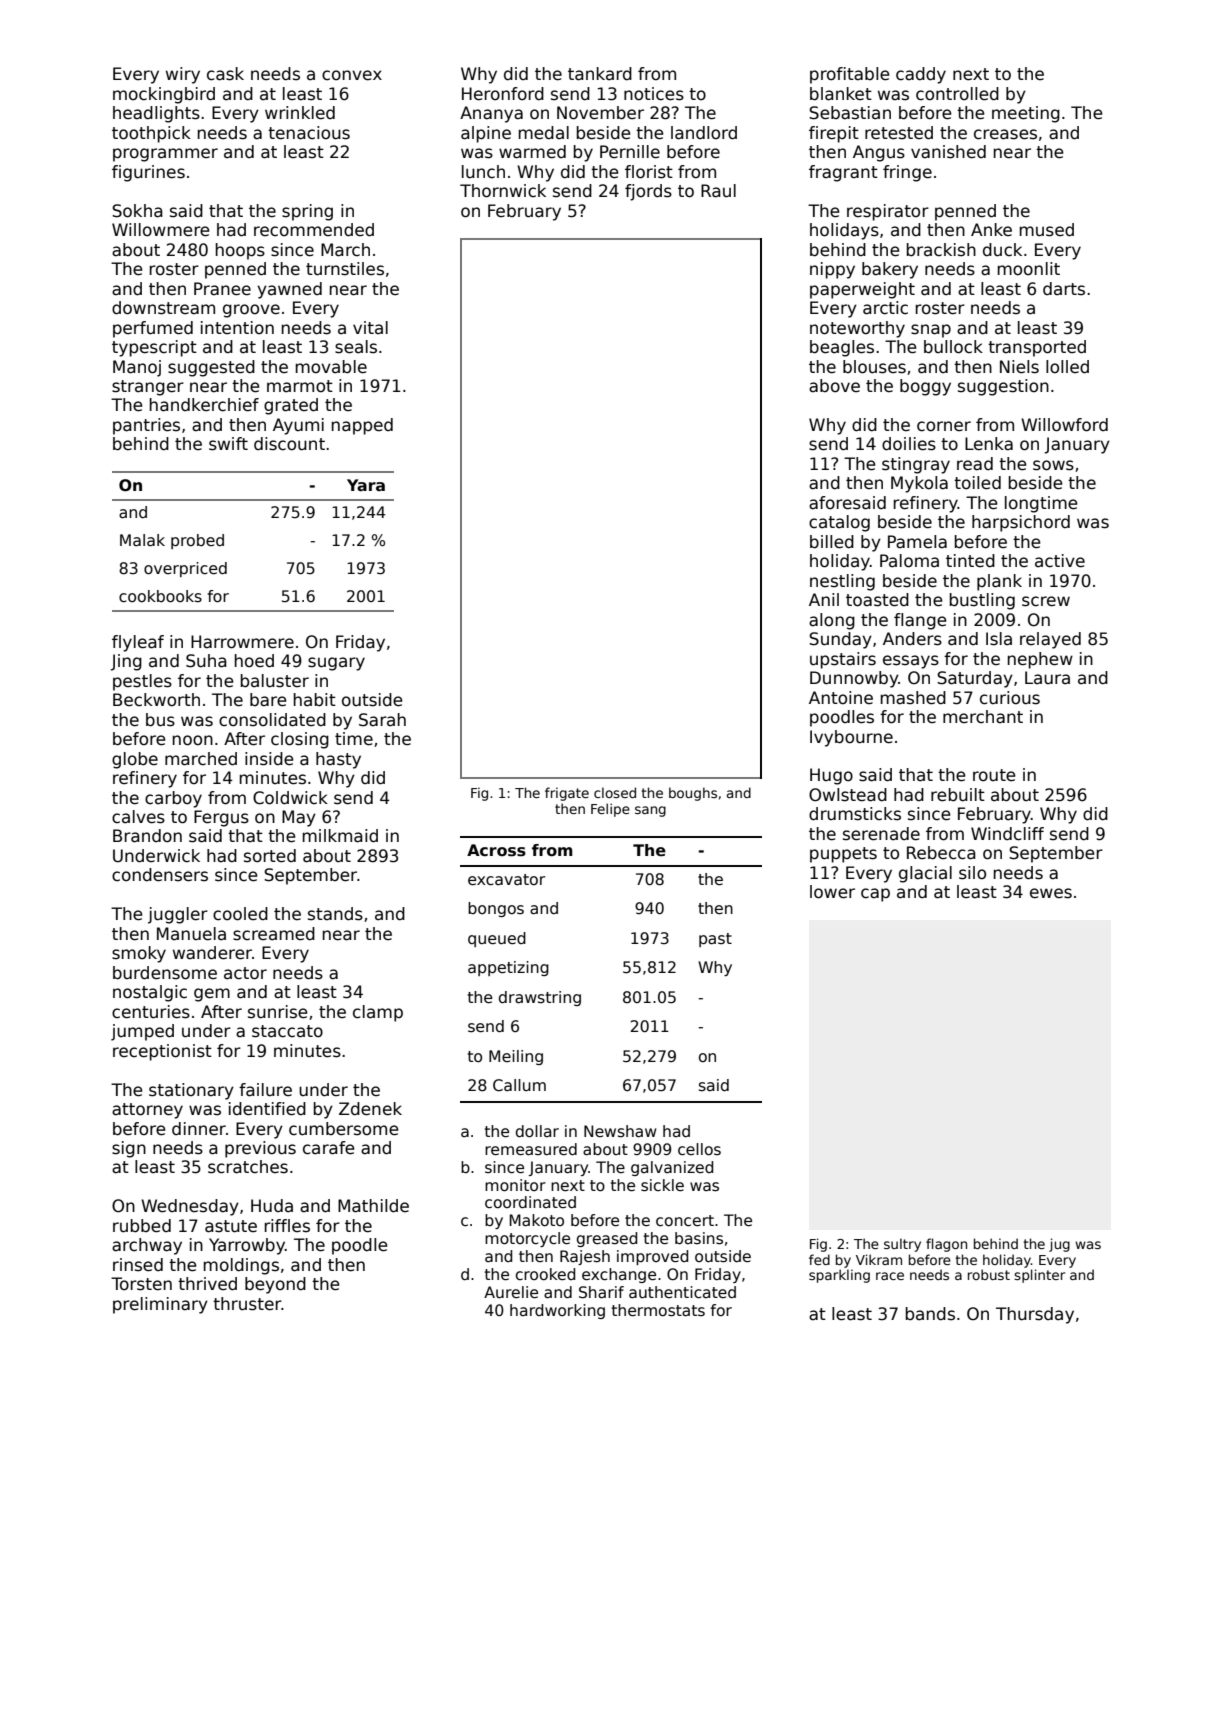  I want to click on caddy, so click(921, 75).
